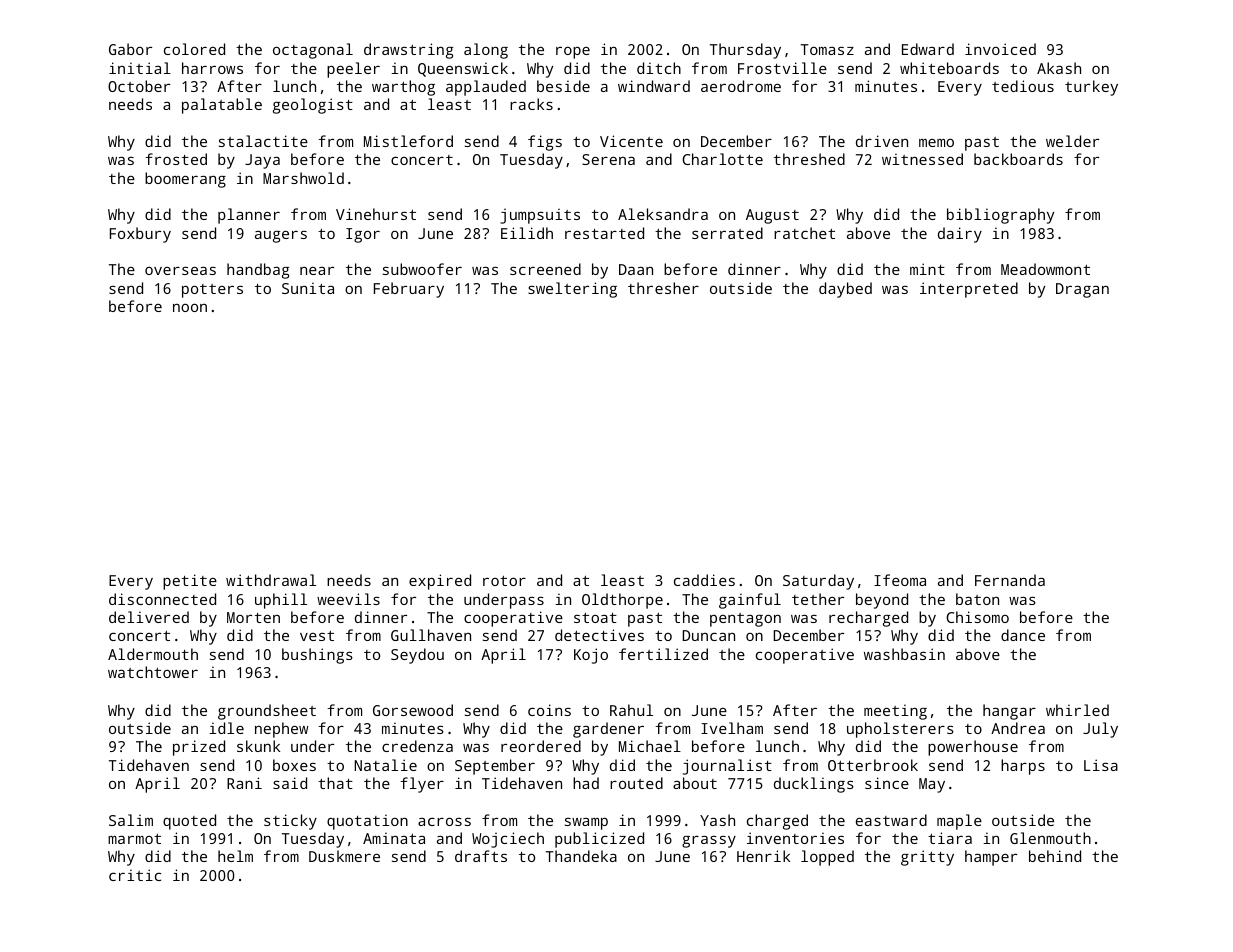 This screenshot has height=952, width=1233. I want to click on withdrawal, so click(271, 580).
